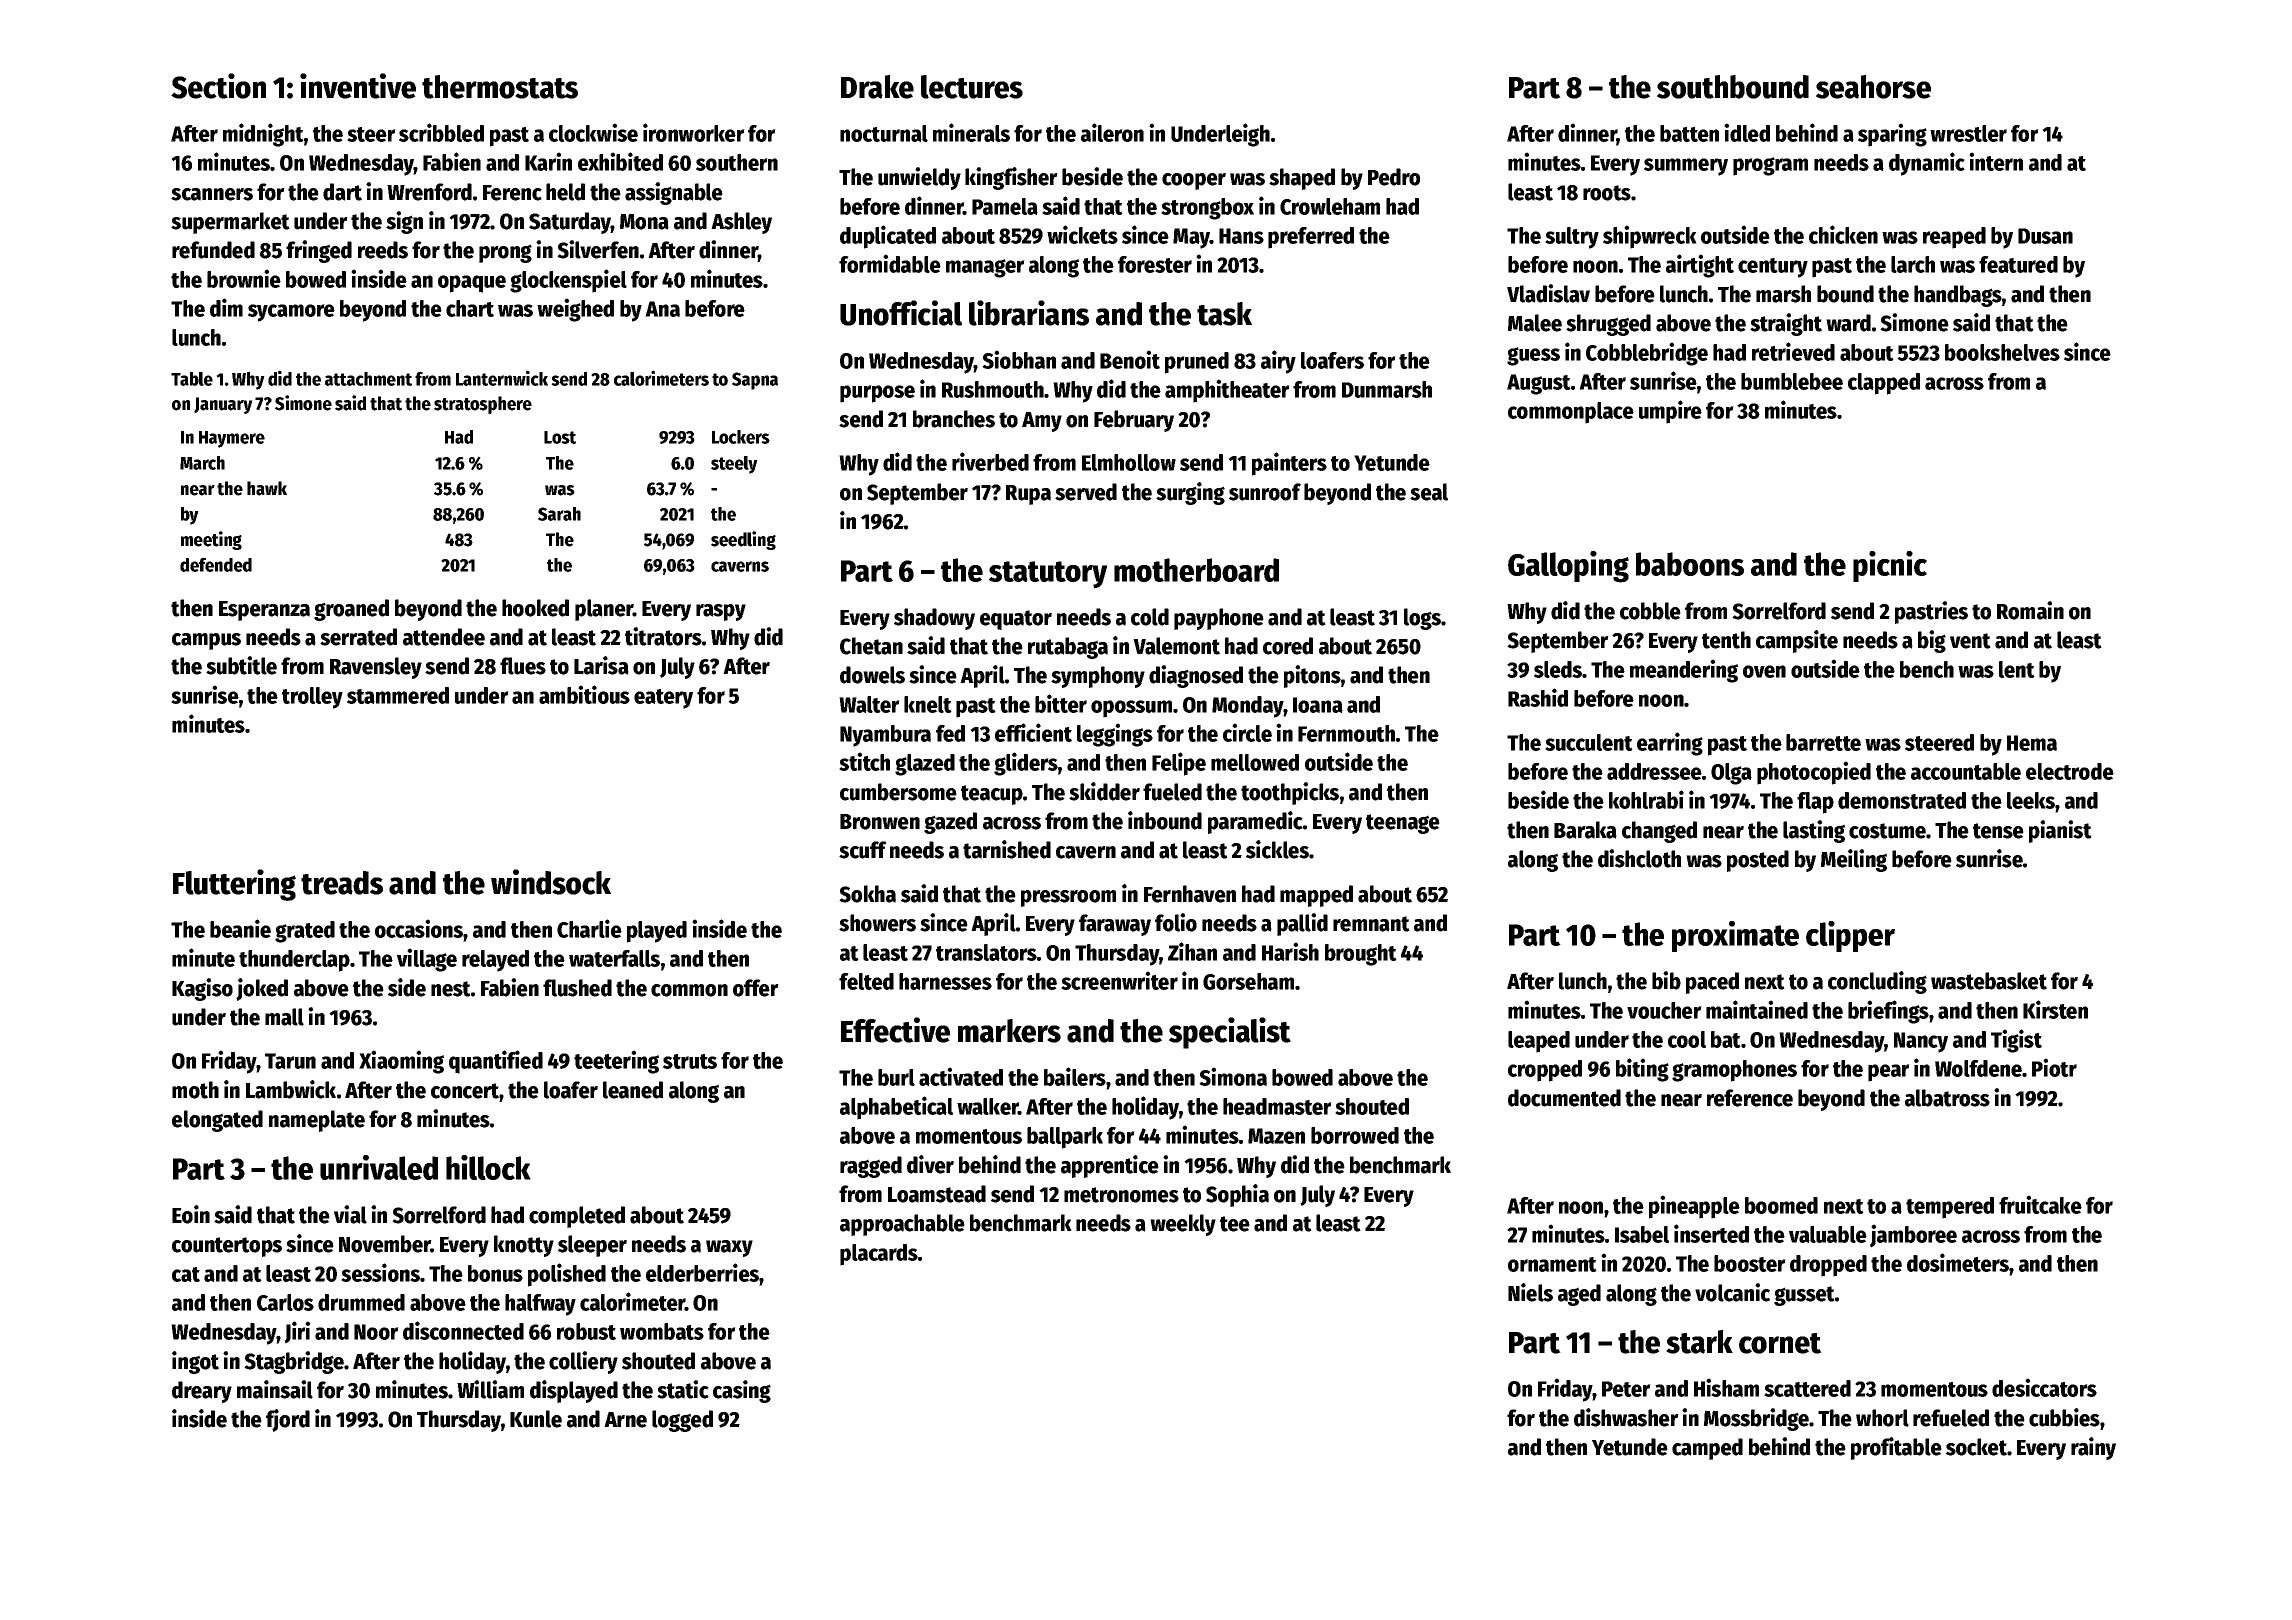 The height and width of the screenshot is (1620, 2292). Describe the element at coordinates (1535, 323) in the screenshot. I see `Malee` at that location.
